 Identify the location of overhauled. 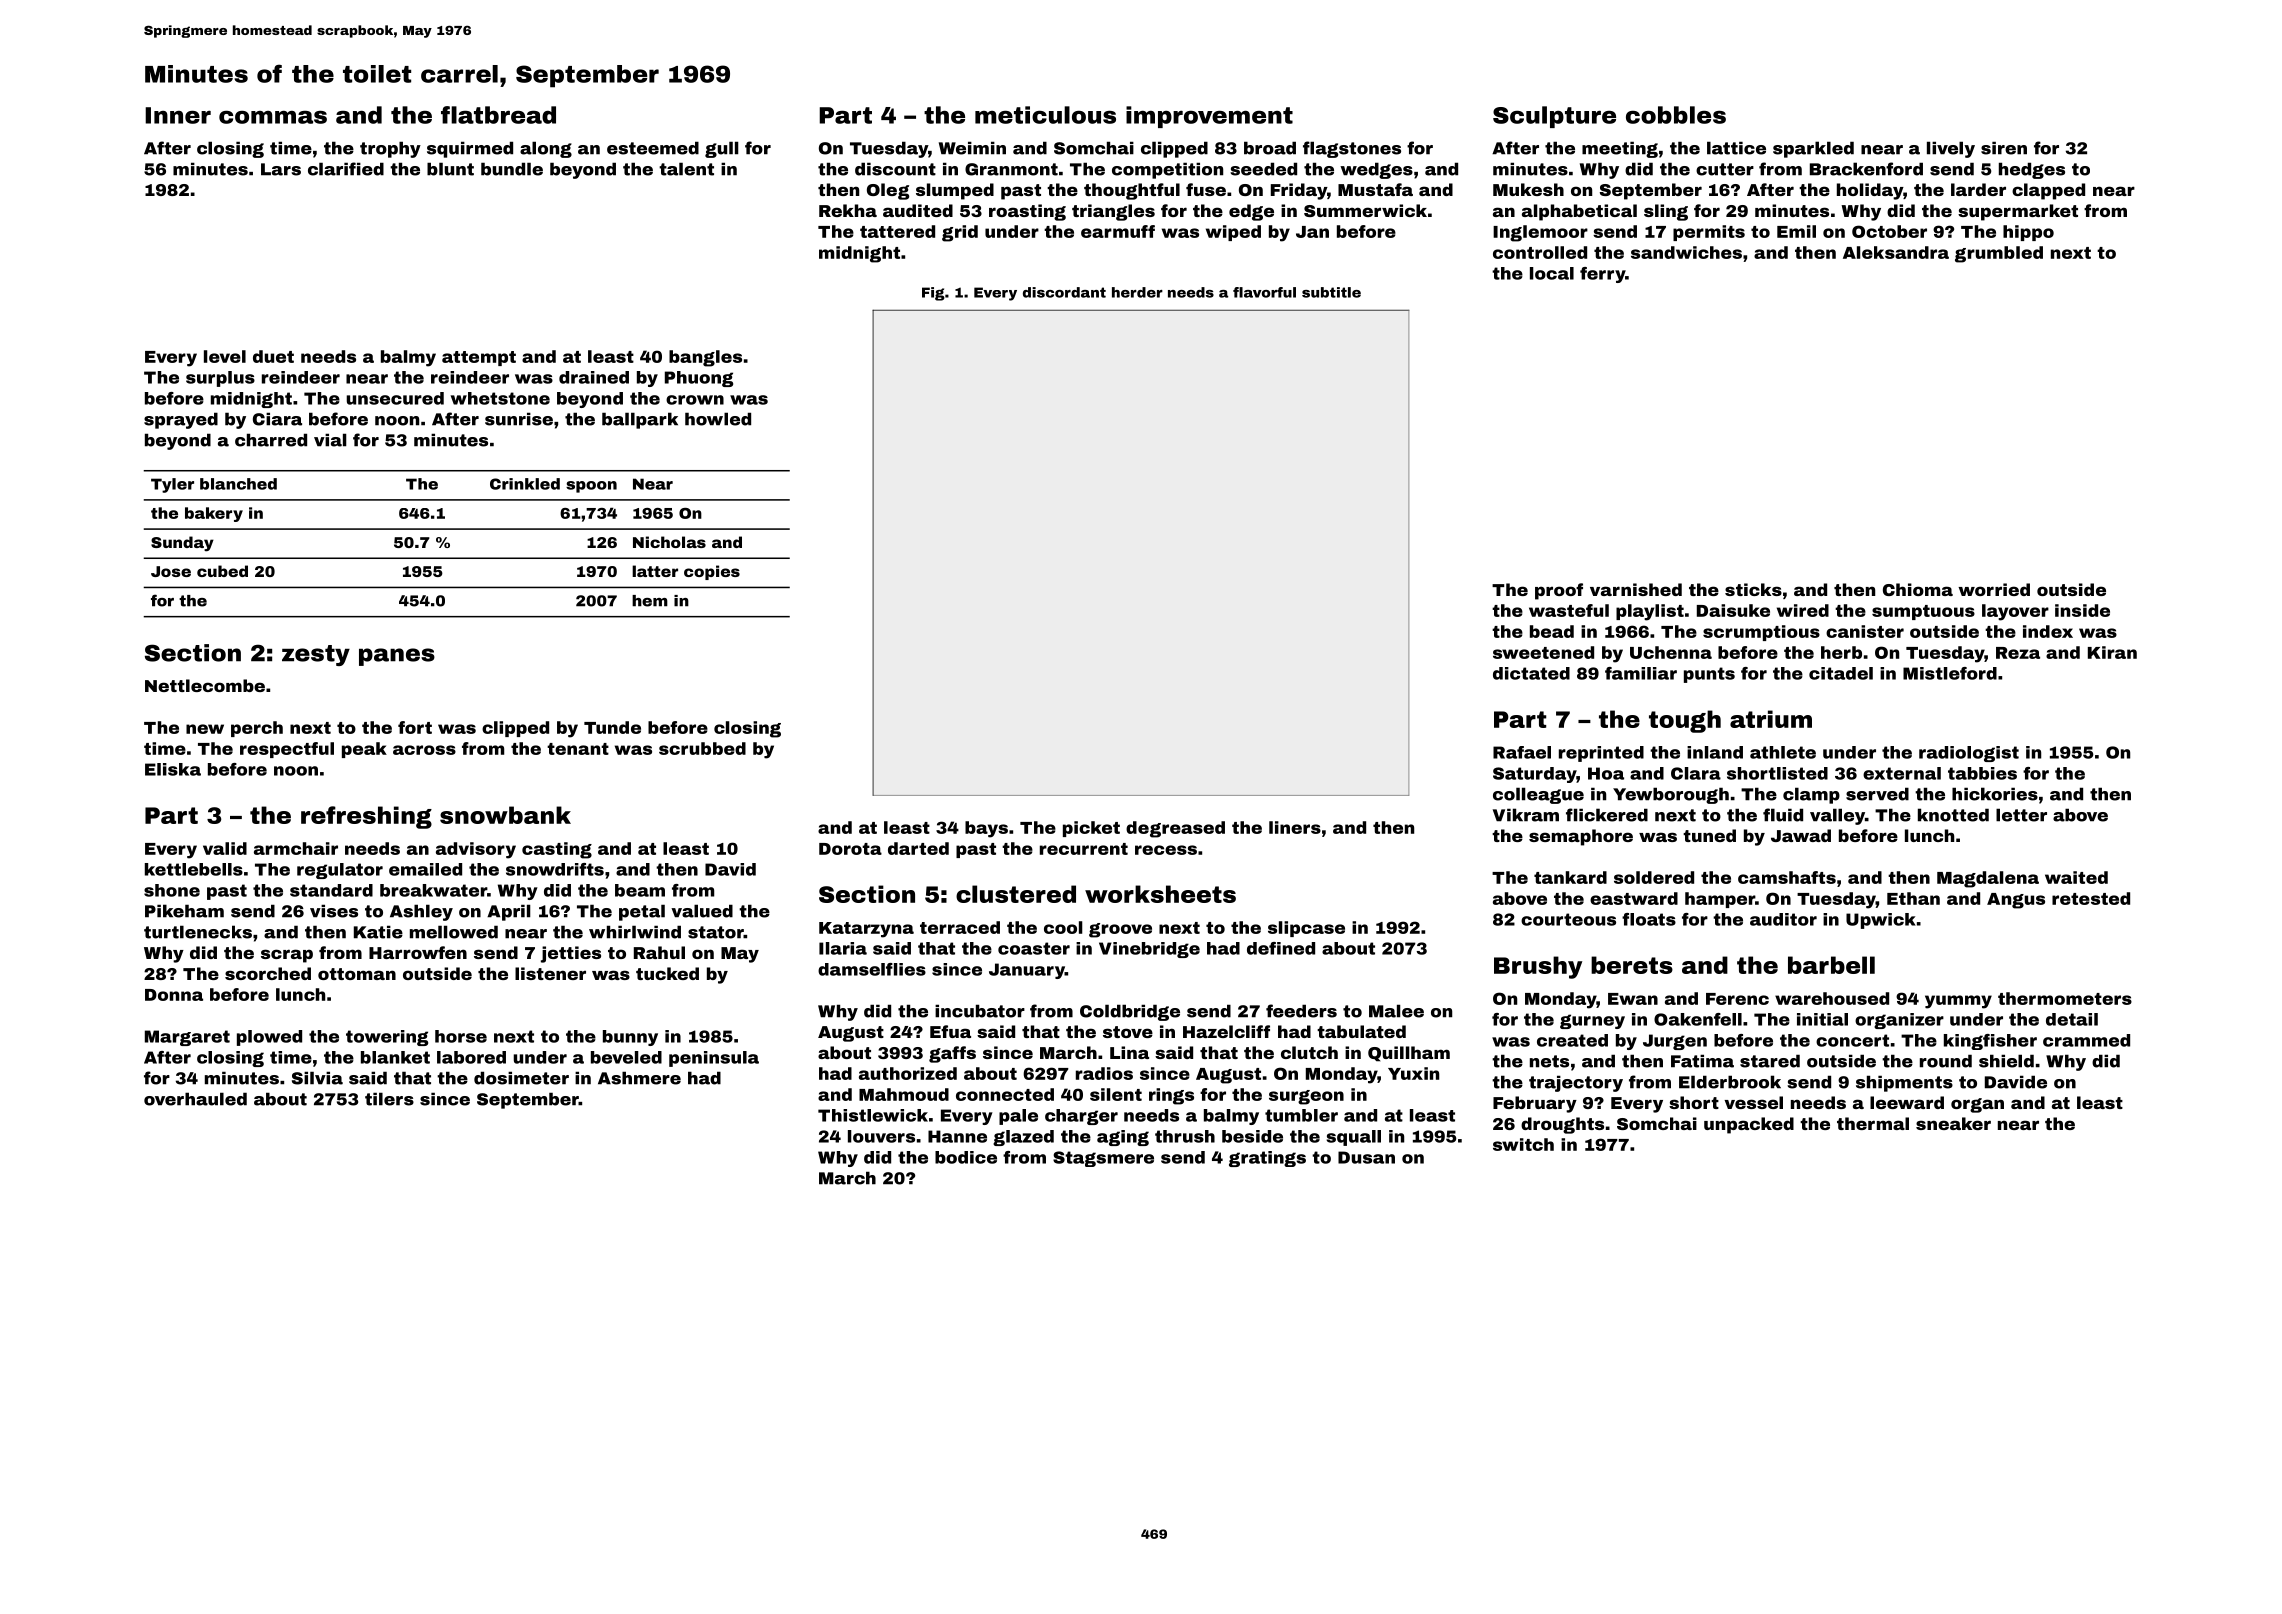
(195, 1099).
